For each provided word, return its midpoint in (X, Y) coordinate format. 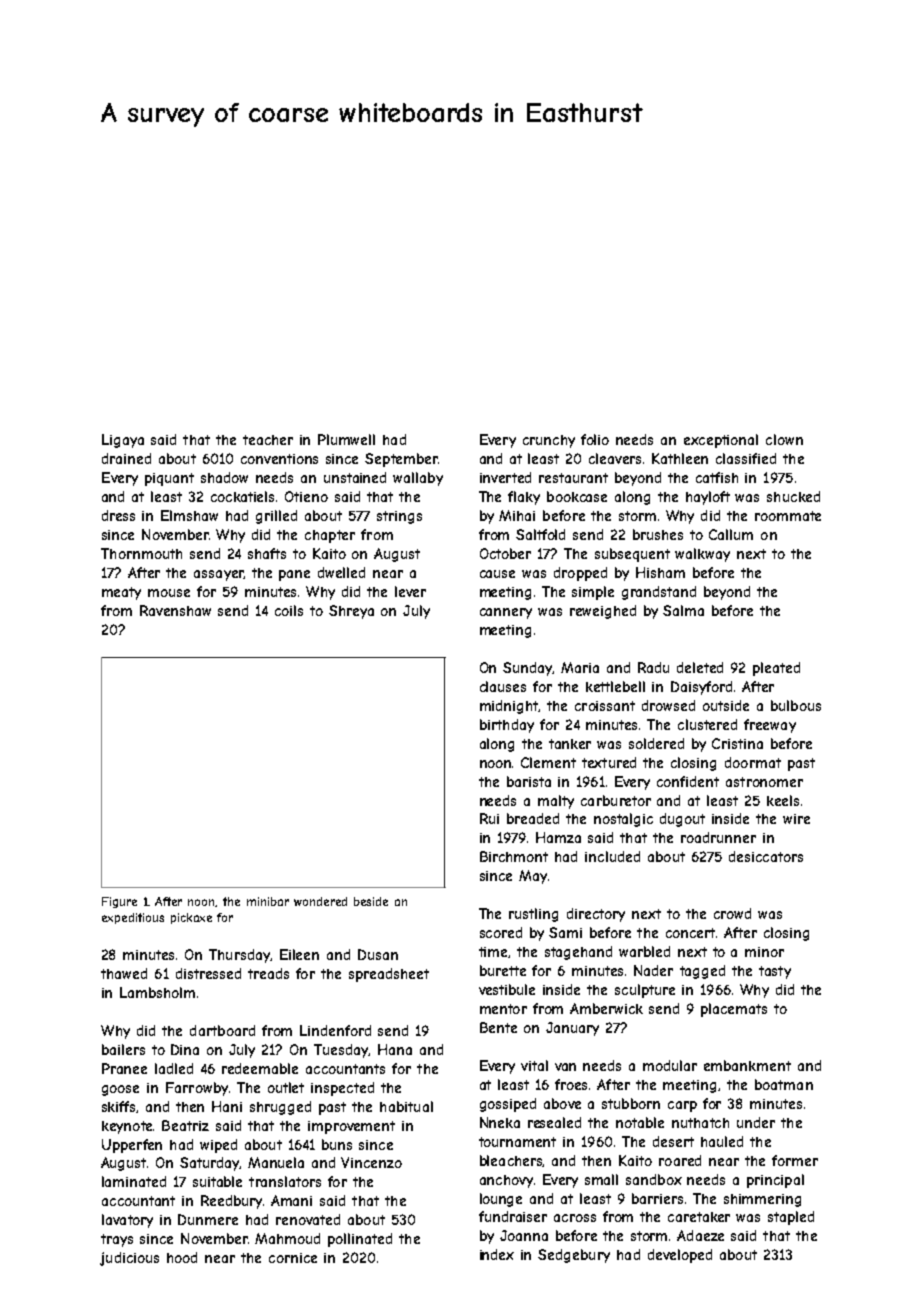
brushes (658, 534)
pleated (776, 669)
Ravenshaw (175, 610)
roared (680, 1160)
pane (294, 575)
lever (410, 591)
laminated (134, 1181)
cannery (506, 613)
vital (534, 1065)
